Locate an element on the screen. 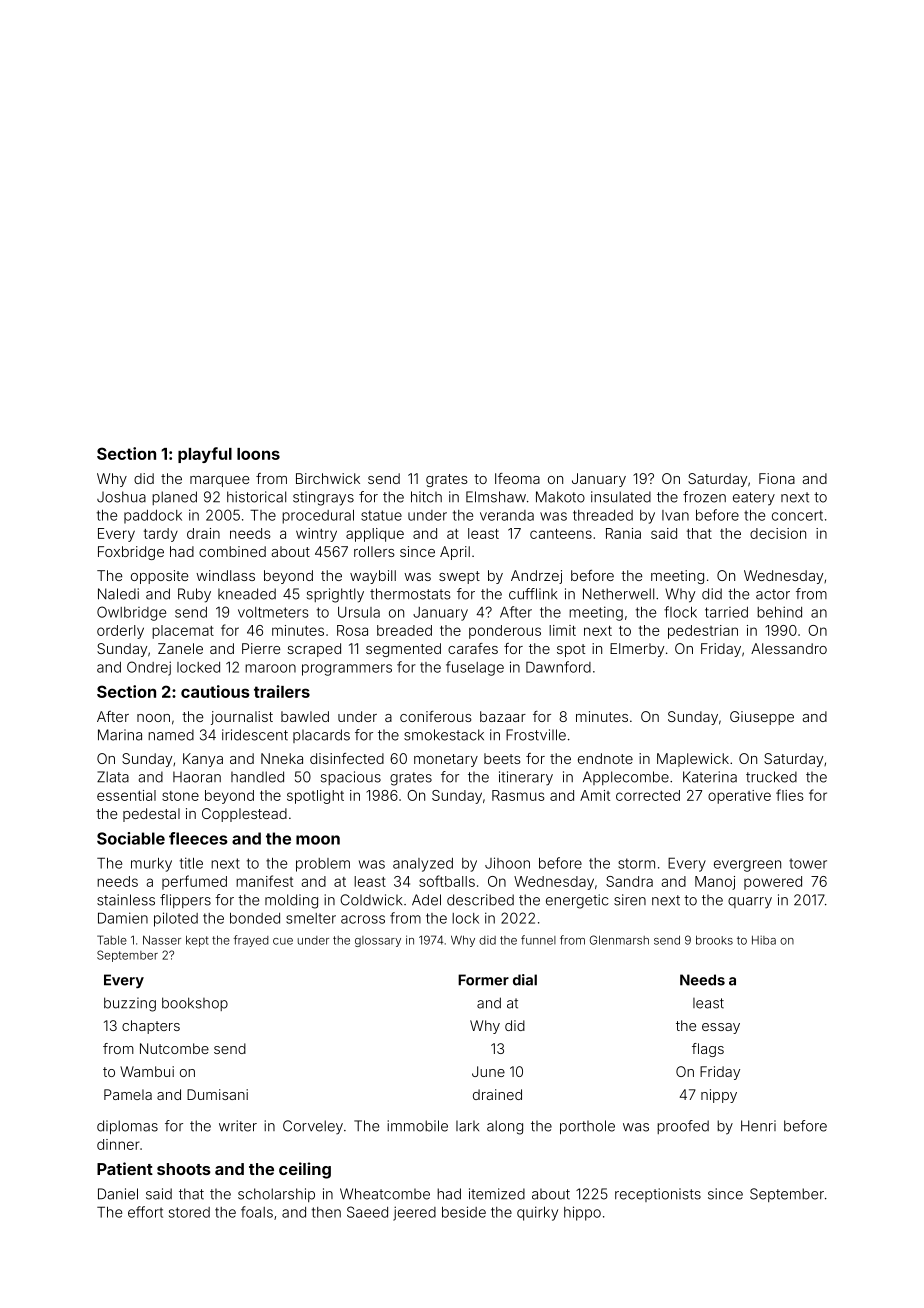 The height and width of the screenshot is (1308, 924). Rasmus is located at coordinates (518, 795).
